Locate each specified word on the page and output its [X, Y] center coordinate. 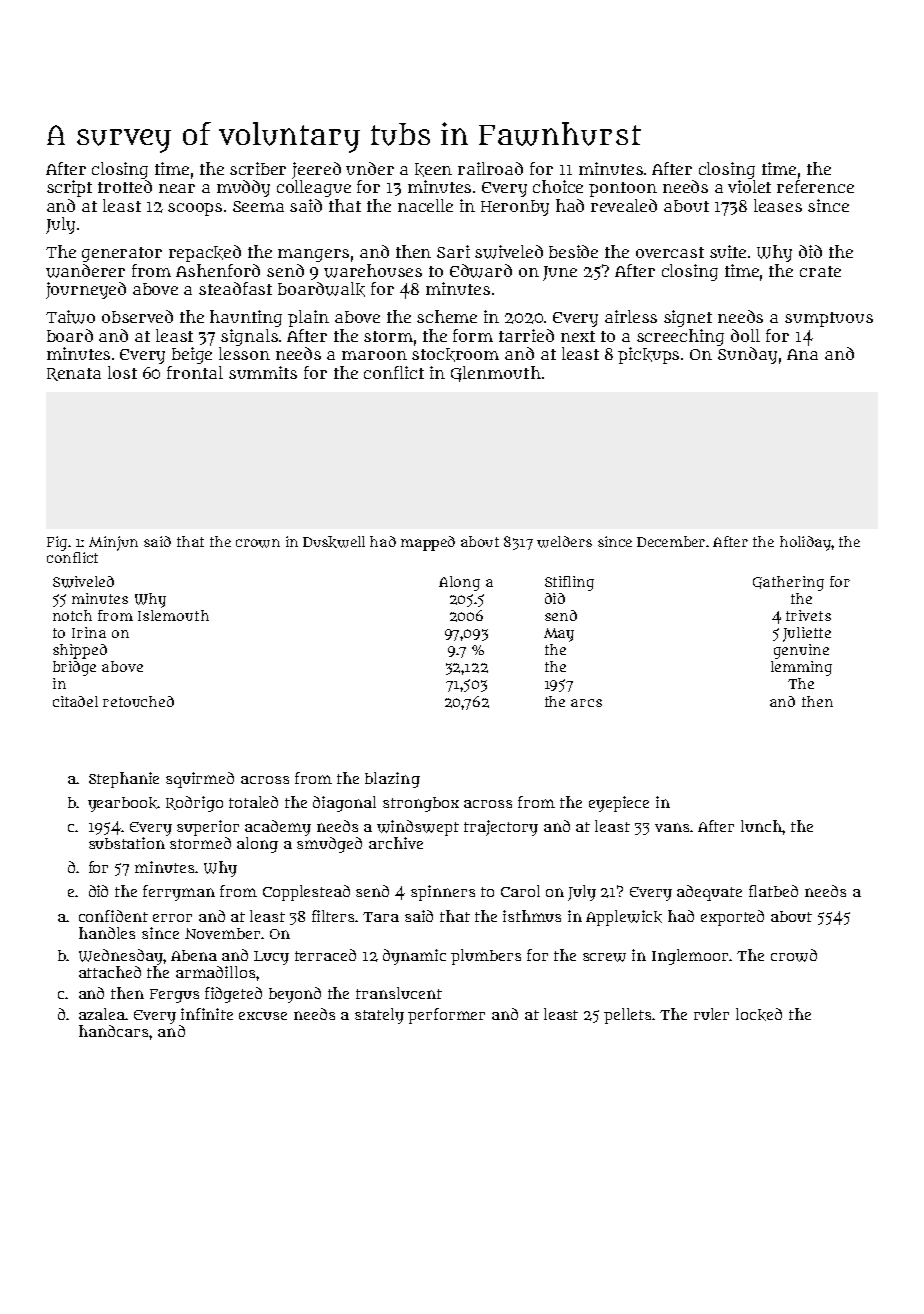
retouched [138, 701]
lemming [801, 668]
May [559, 635]
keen [433, 170]
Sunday [747, 355]
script [69, 188]
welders [564, 542]
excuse [263, 1016]
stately [379, 1016]
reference [815, 186]
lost [122, 372]
